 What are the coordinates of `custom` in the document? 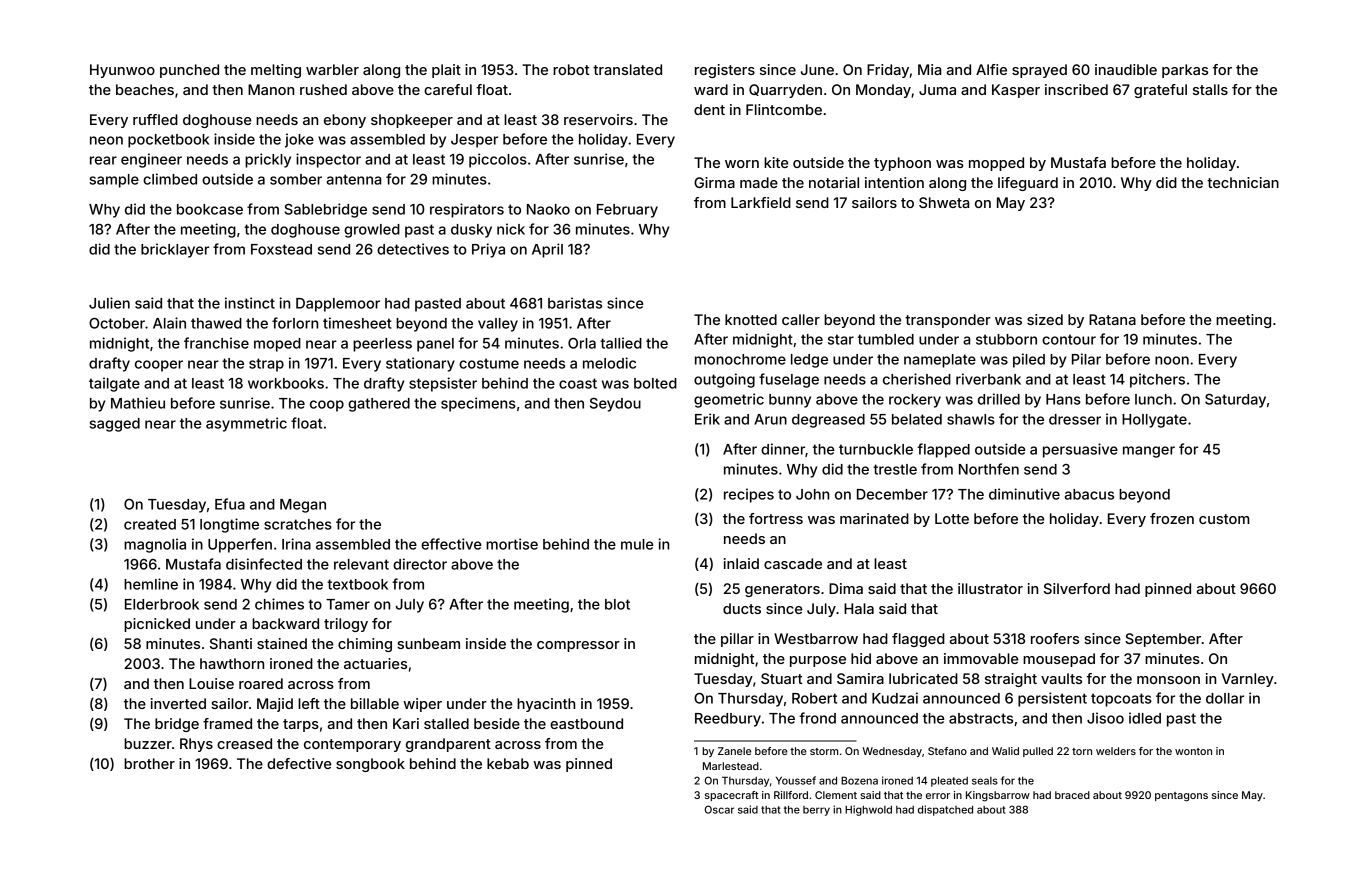 It's located at (1224, 519).
